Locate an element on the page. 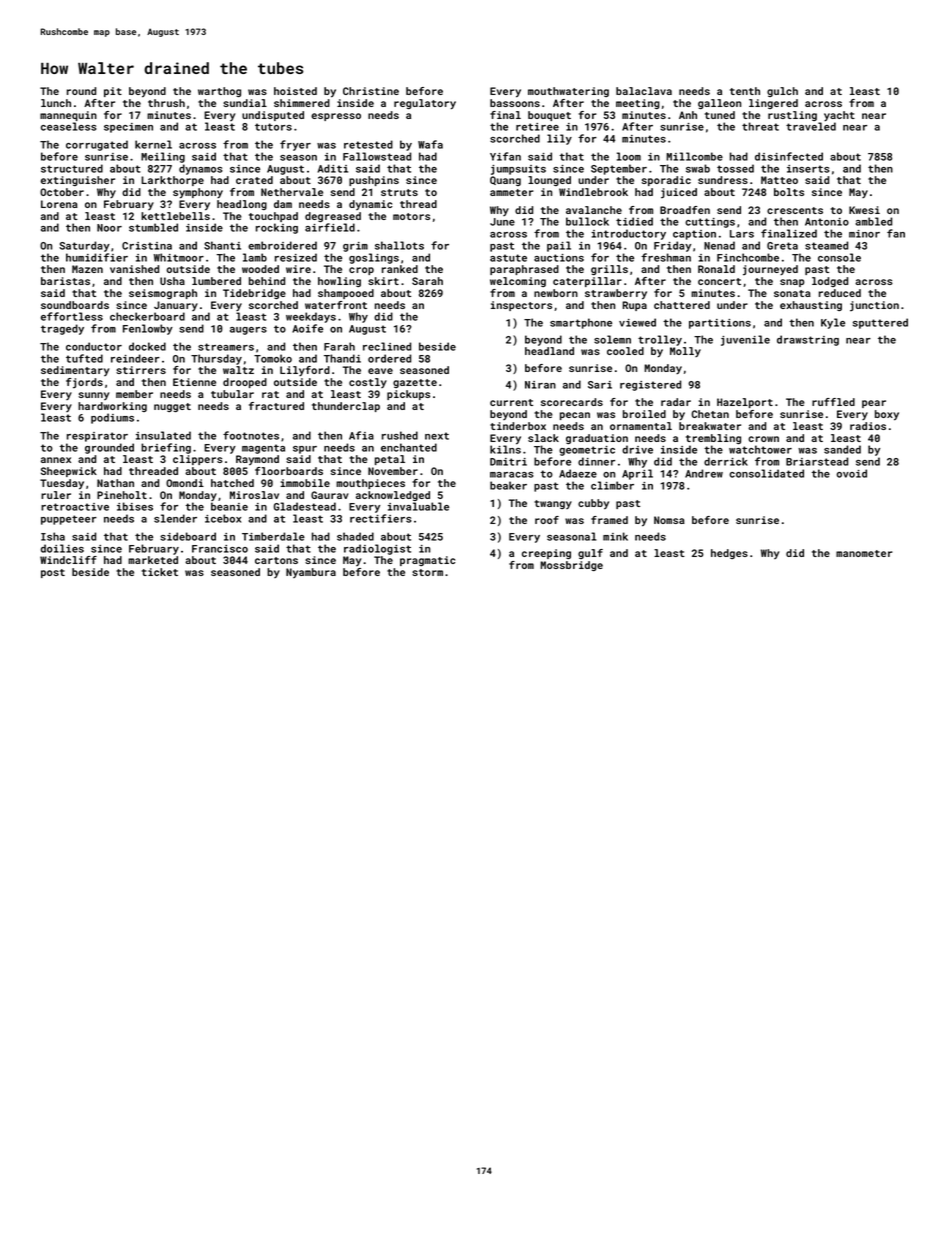  introductory is located at coordinates (628, 234).
